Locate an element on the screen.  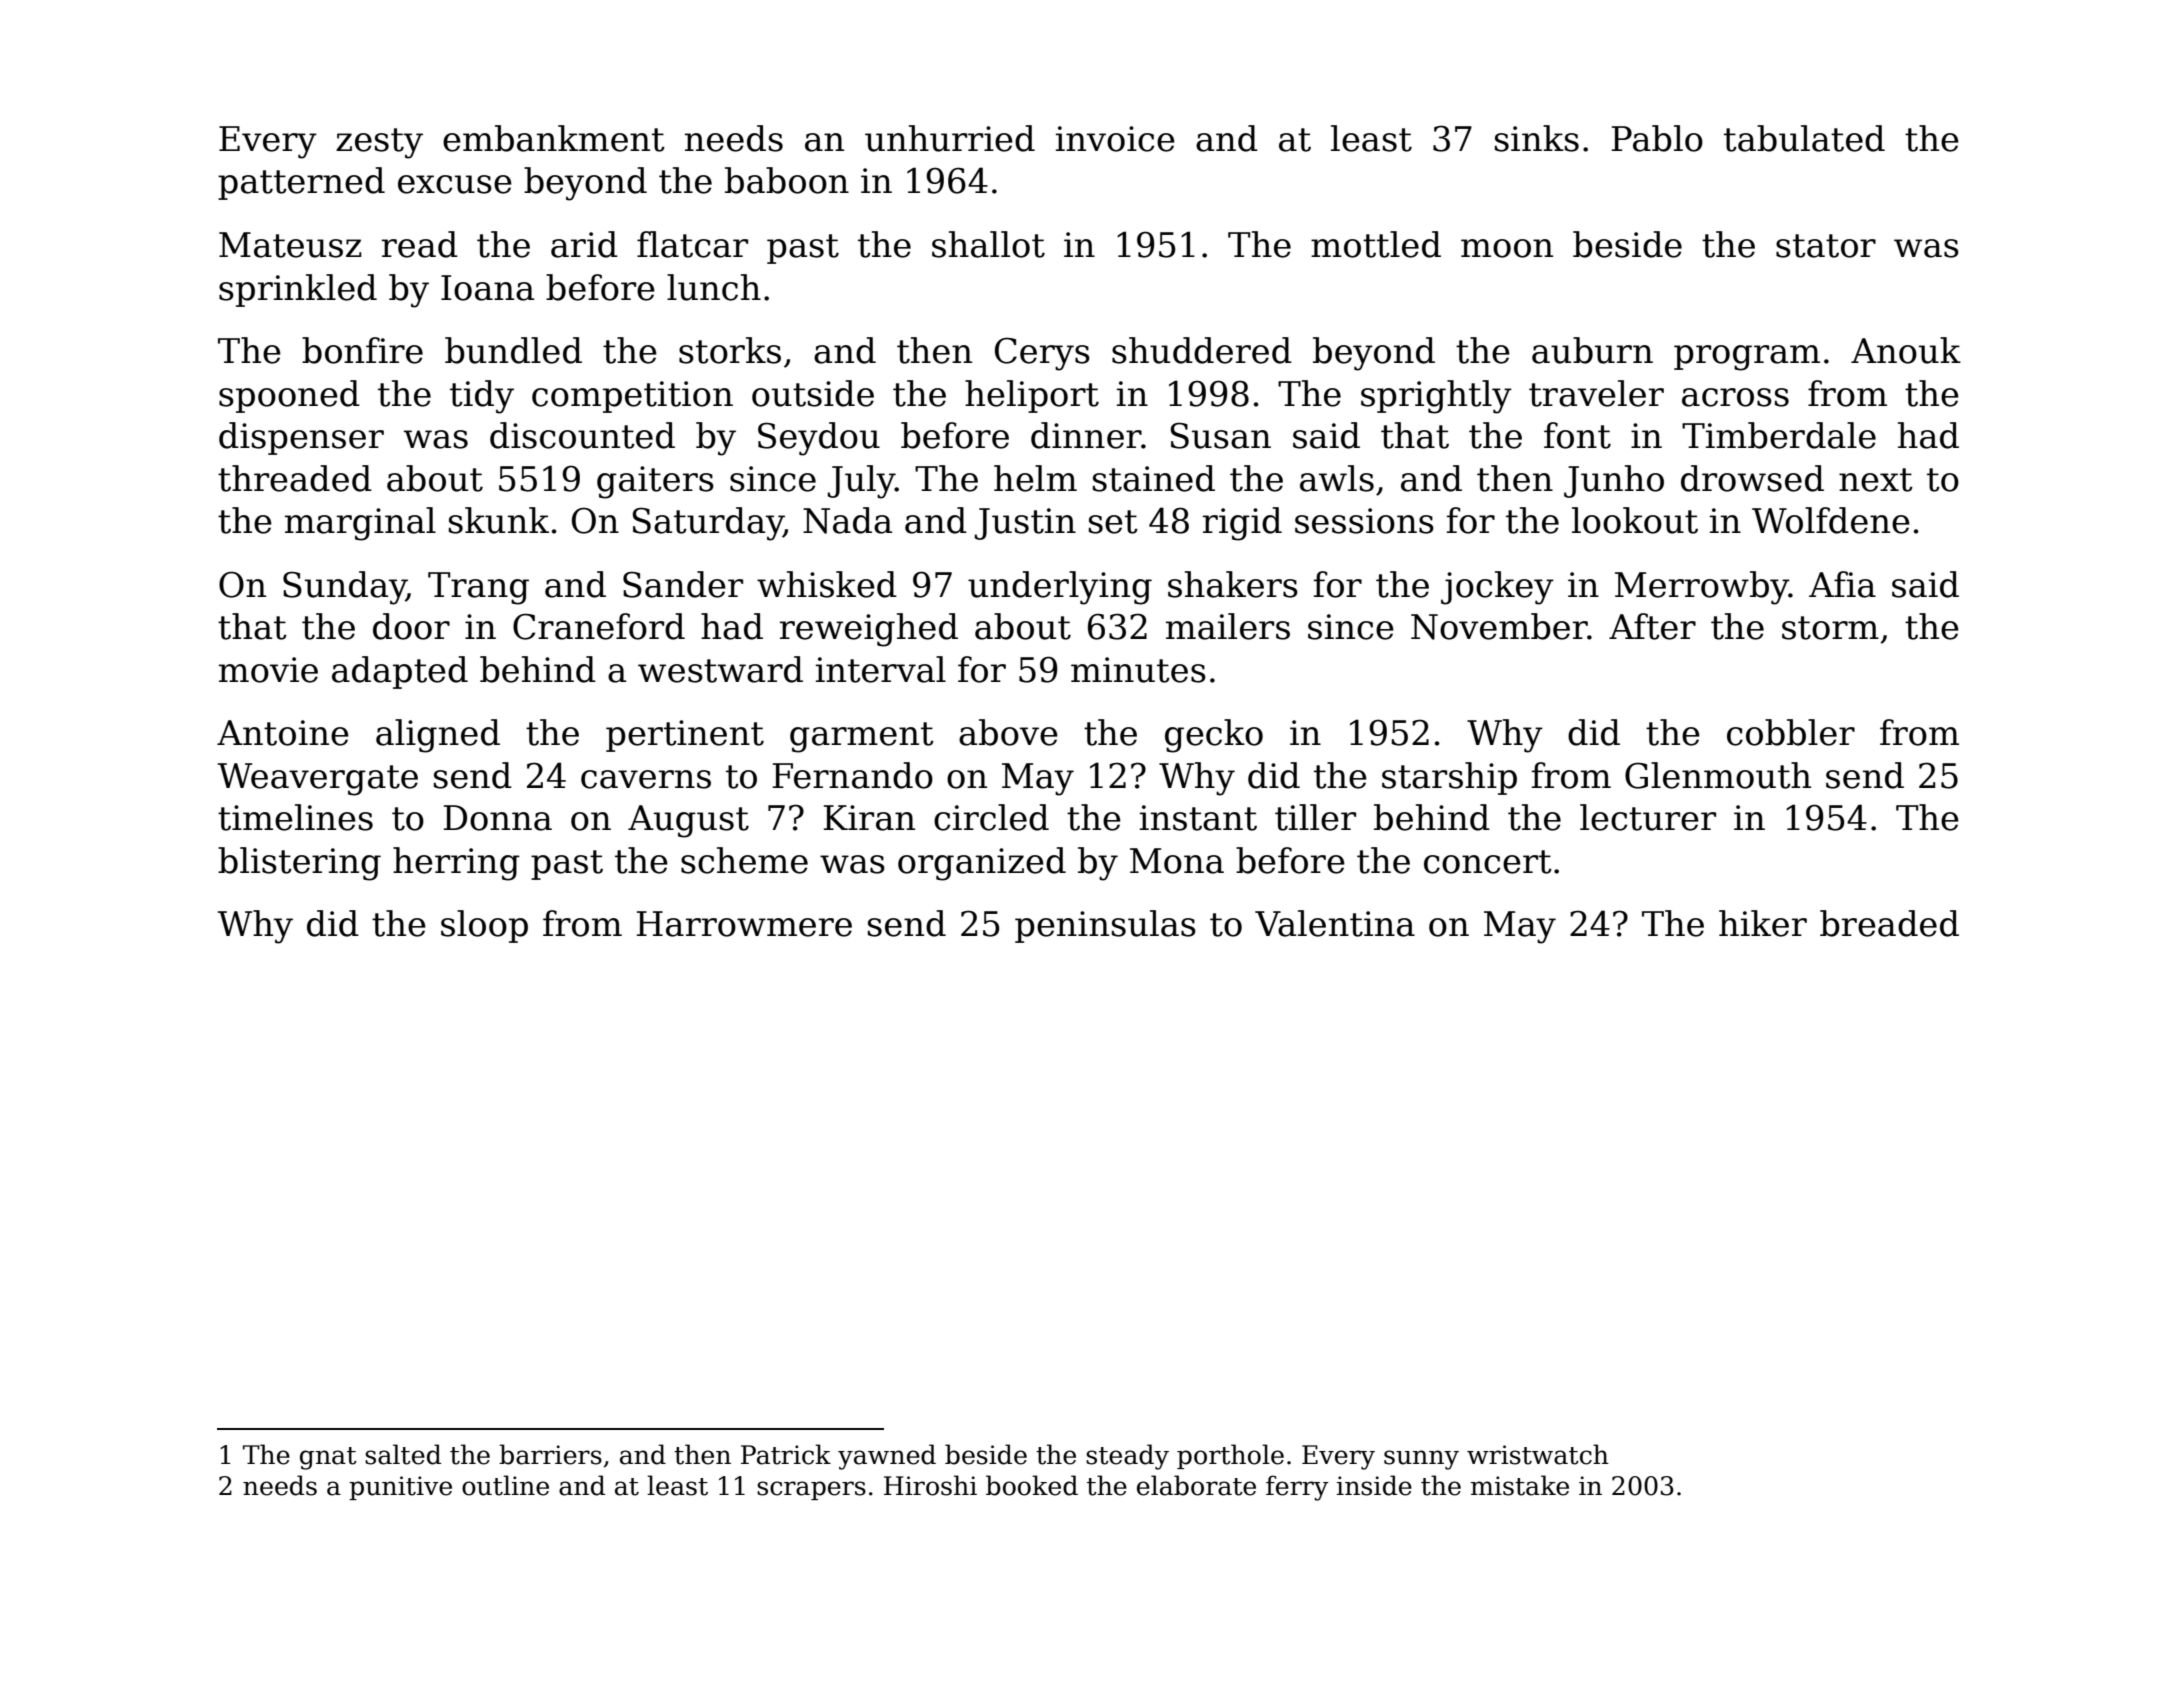
zesty is located at coordinates (379, 143).
